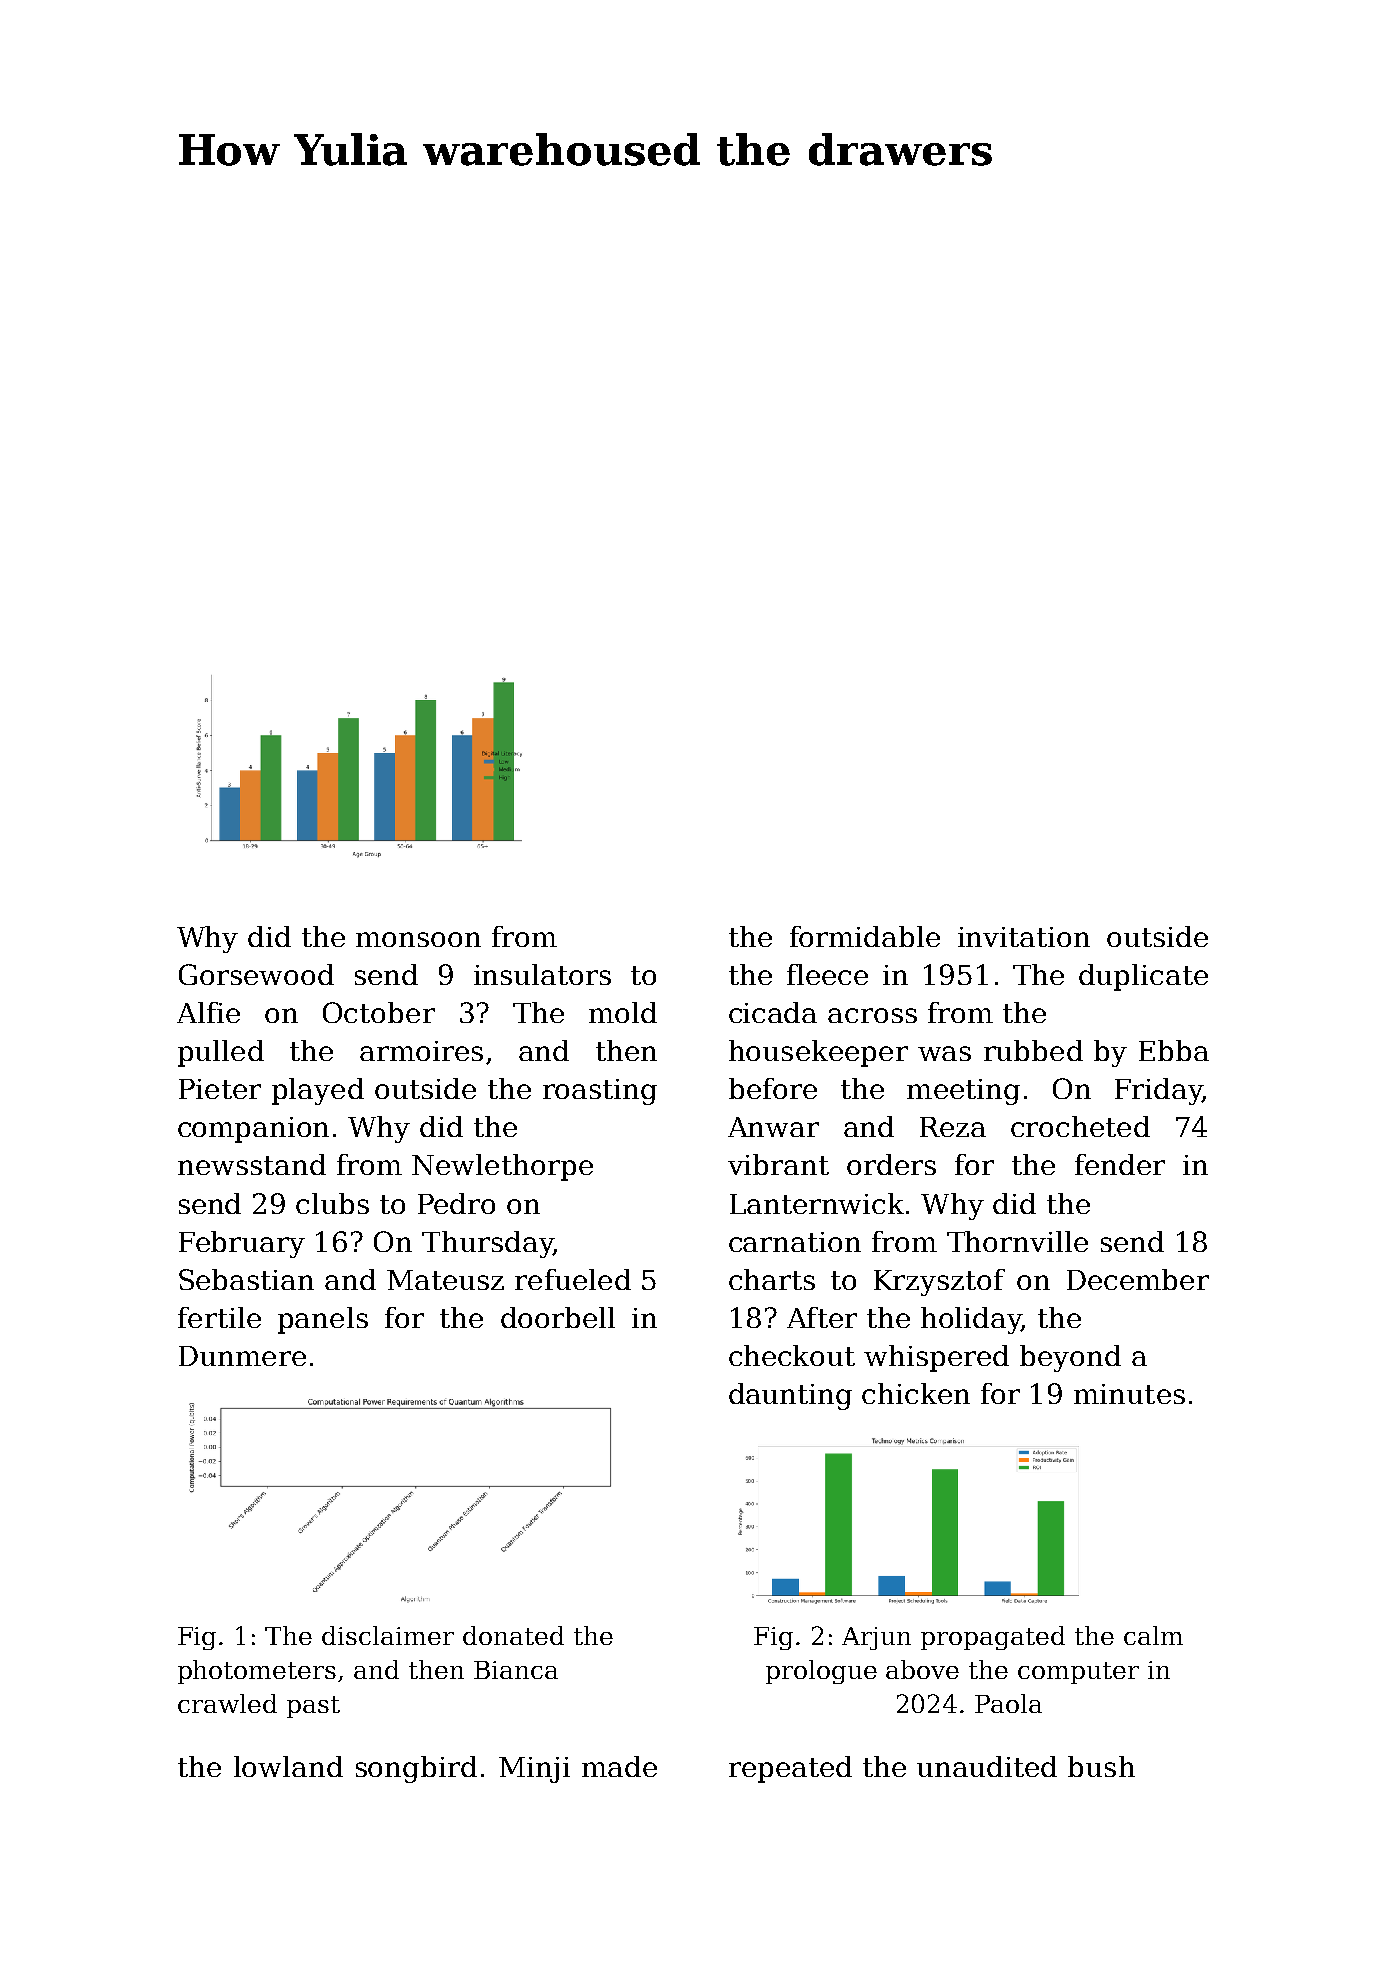  Describe the element at coordinates (513, 1635) in the document. I see `donated` at that location.
